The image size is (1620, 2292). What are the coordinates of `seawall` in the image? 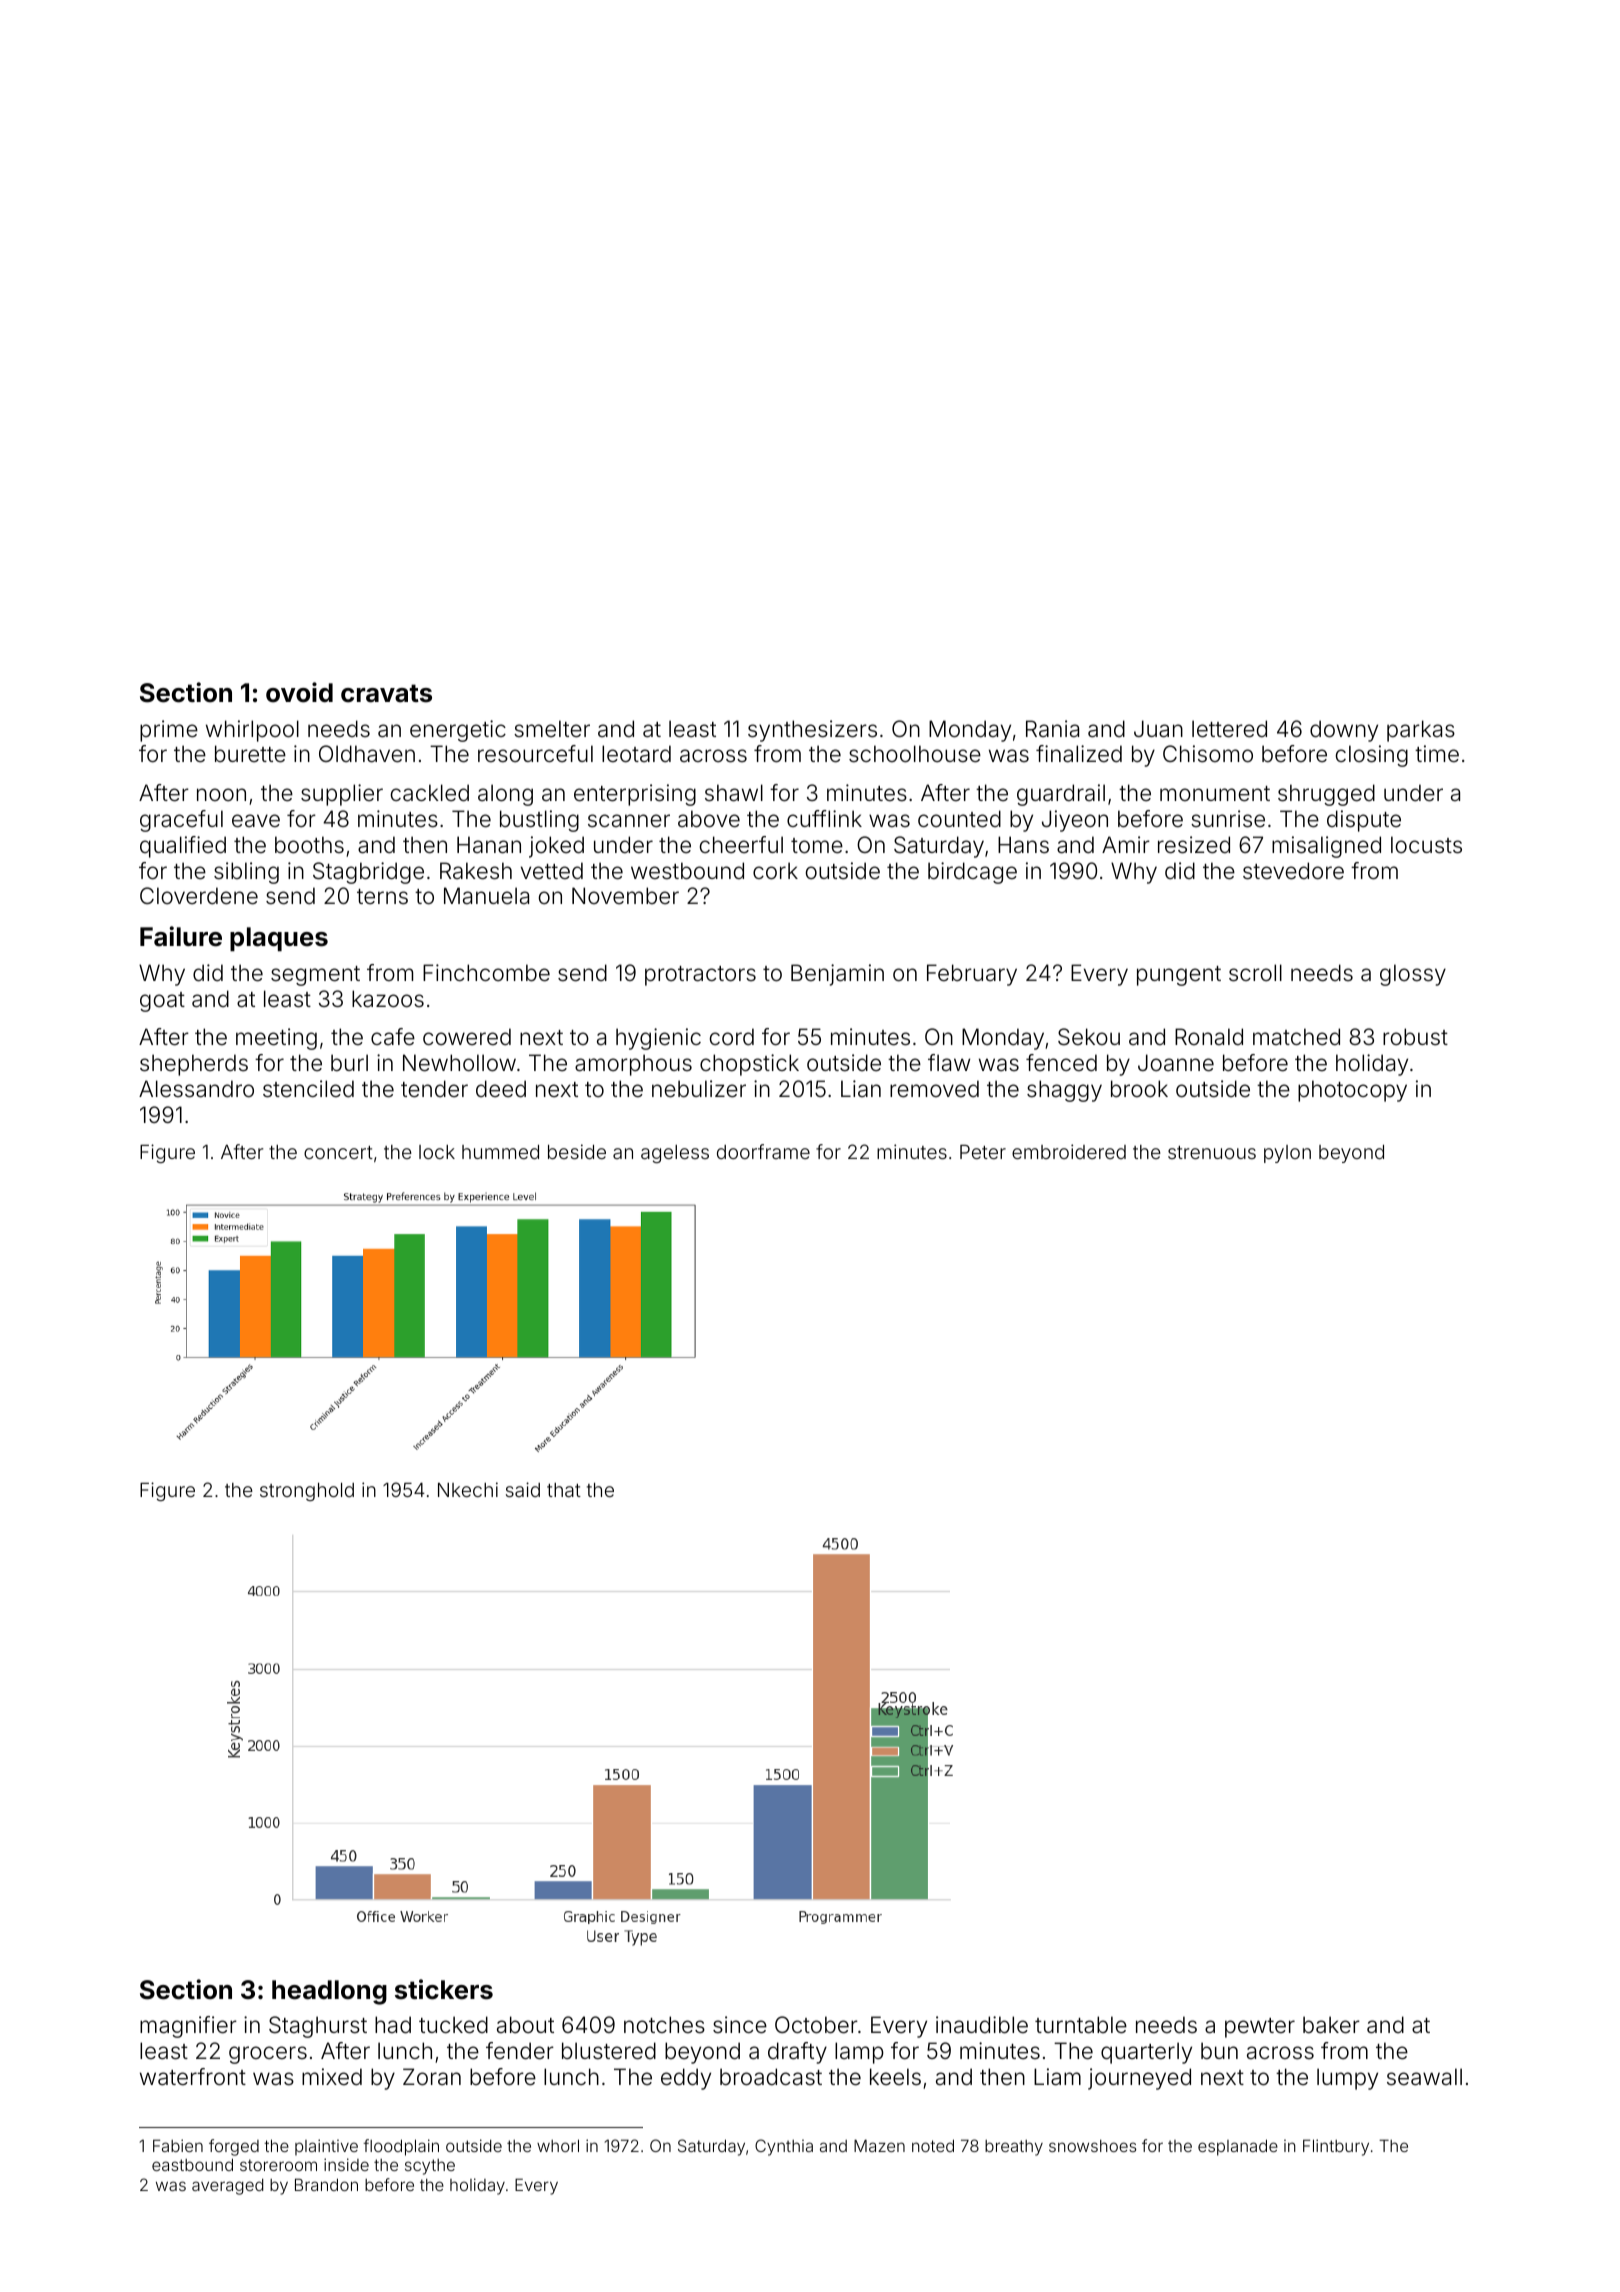 It's located at (1424, 2077).
